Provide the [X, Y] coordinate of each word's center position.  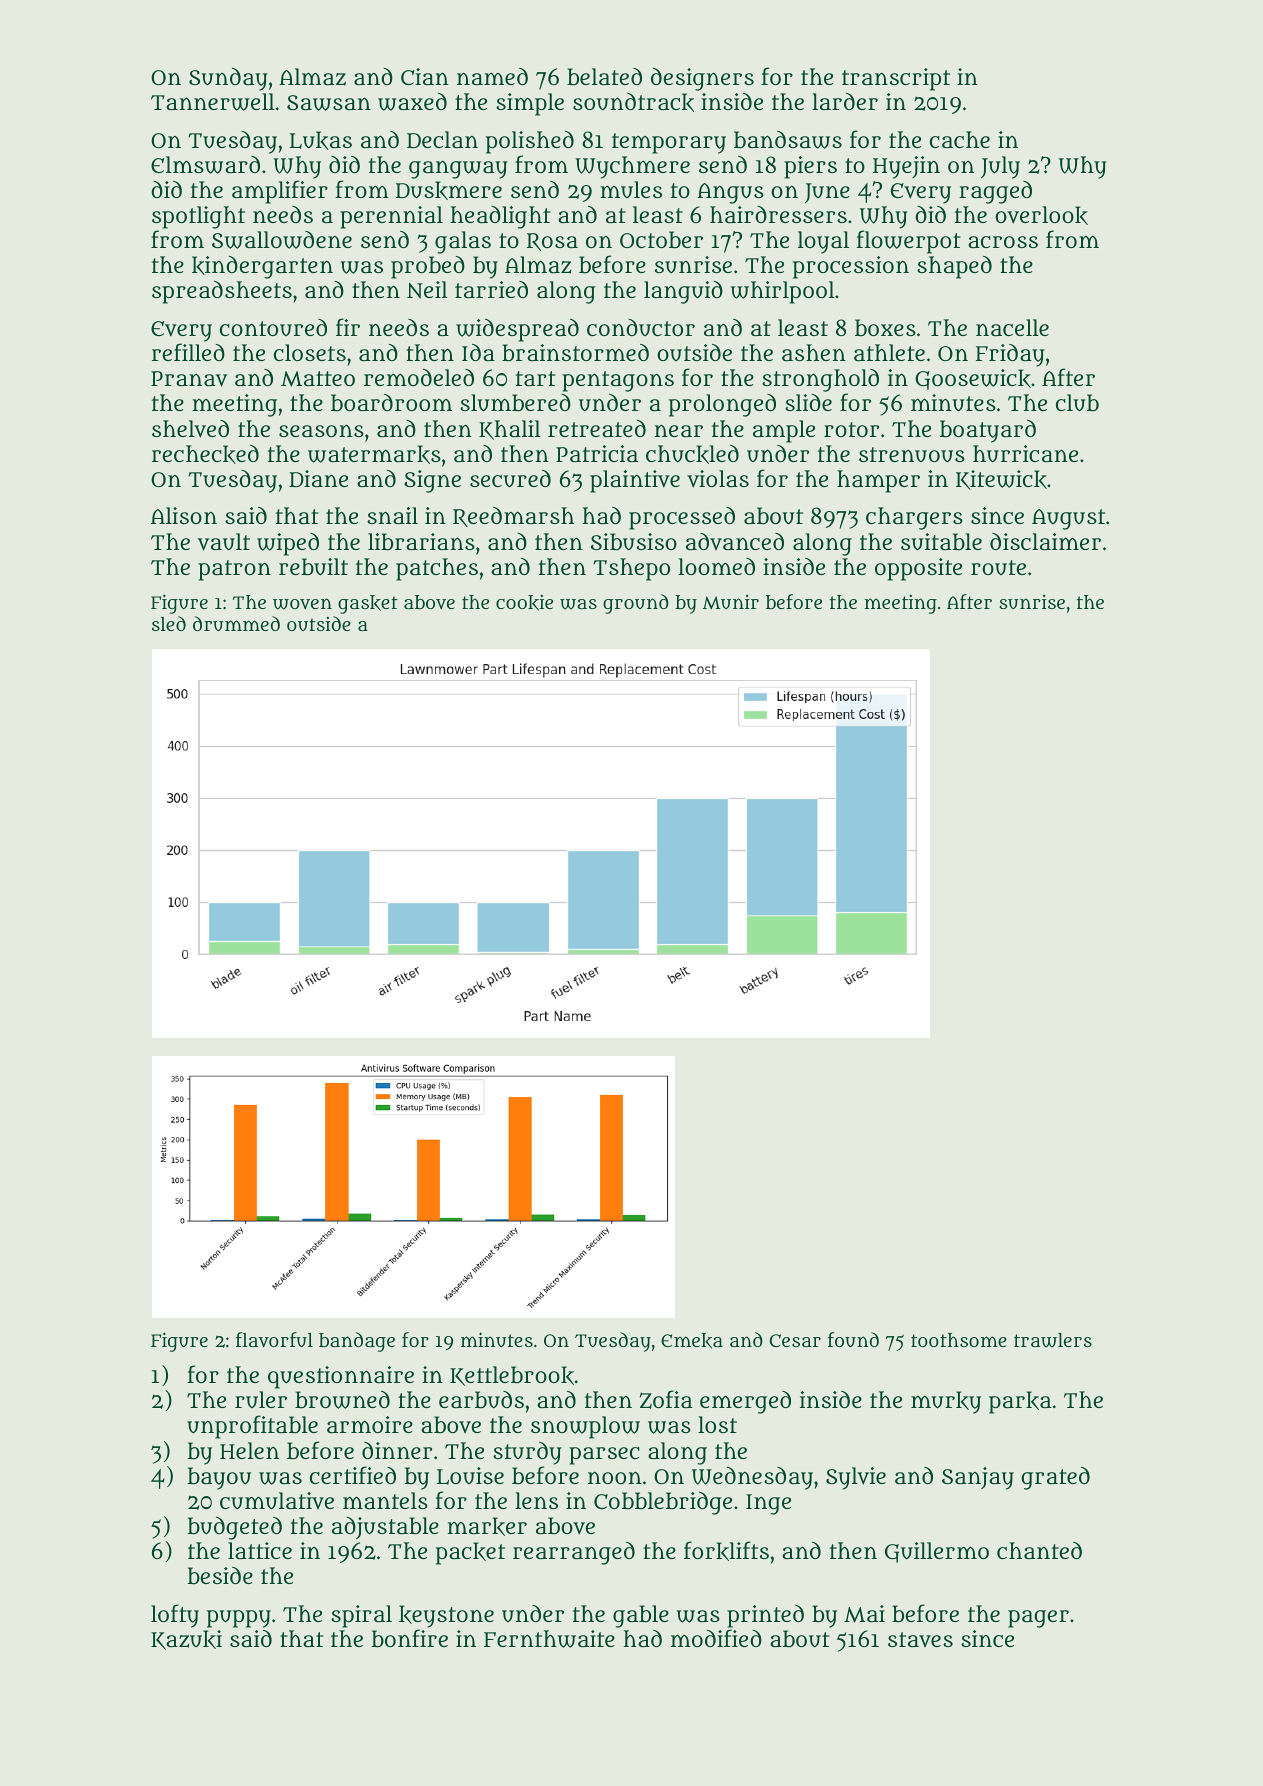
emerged [745, 1402]
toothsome [959, 1340]
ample [784, 431]
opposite [918, 569]
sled [169, 623]
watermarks [374, 454]
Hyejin [906, 167]
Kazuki [186, 1640]
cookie [524, 603]
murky [946, 1402]
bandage [357, 1342]
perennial [391, 217]
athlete [889, 352]
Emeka [692, 1341]
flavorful [274, 1340]
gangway [458, 169]
